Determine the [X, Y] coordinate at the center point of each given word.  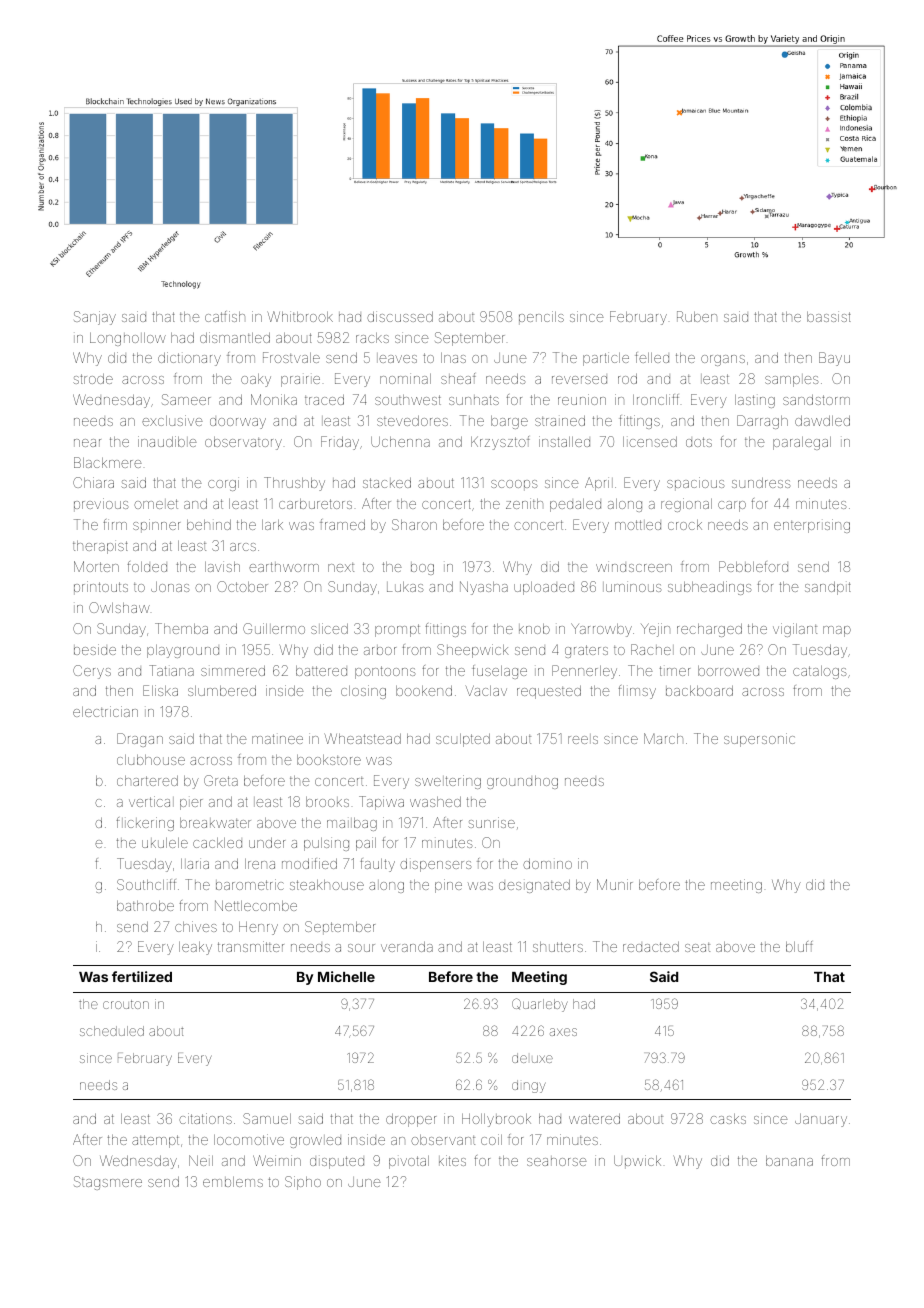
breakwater [215, 823]
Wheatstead [362, 738]
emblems [233, 1182]
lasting [755, 401]
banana [789, 1161]
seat [697, 947]
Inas [453, 358]
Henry [258, 928]
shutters [558, 947]
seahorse [557, 1161]
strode [93, 378]
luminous [632, 586]
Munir [615, 884]
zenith [524, 503]
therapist [100, 547]
